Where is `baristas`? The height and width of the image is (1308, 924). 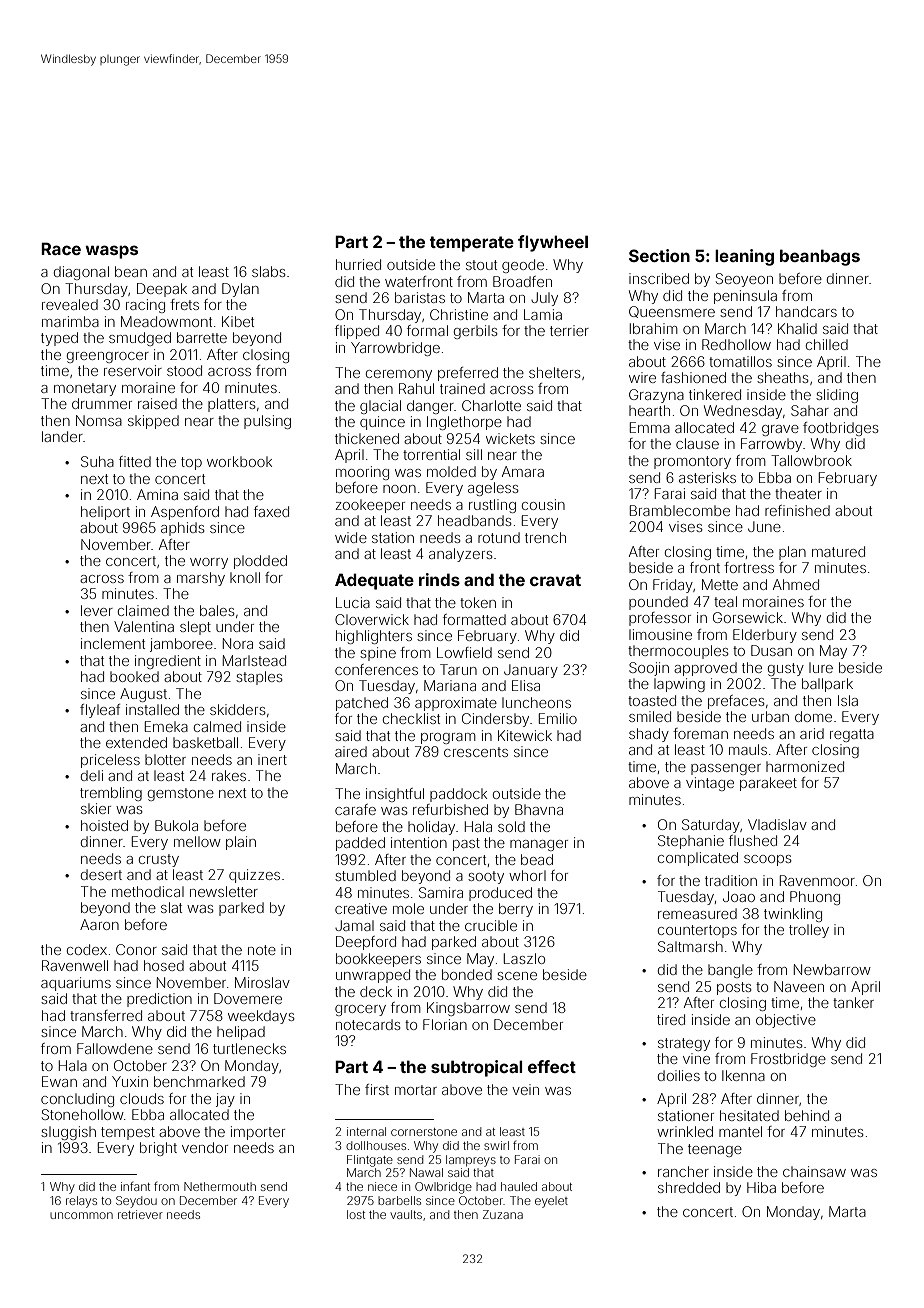 baristas is located at coordinates (420, 297).
